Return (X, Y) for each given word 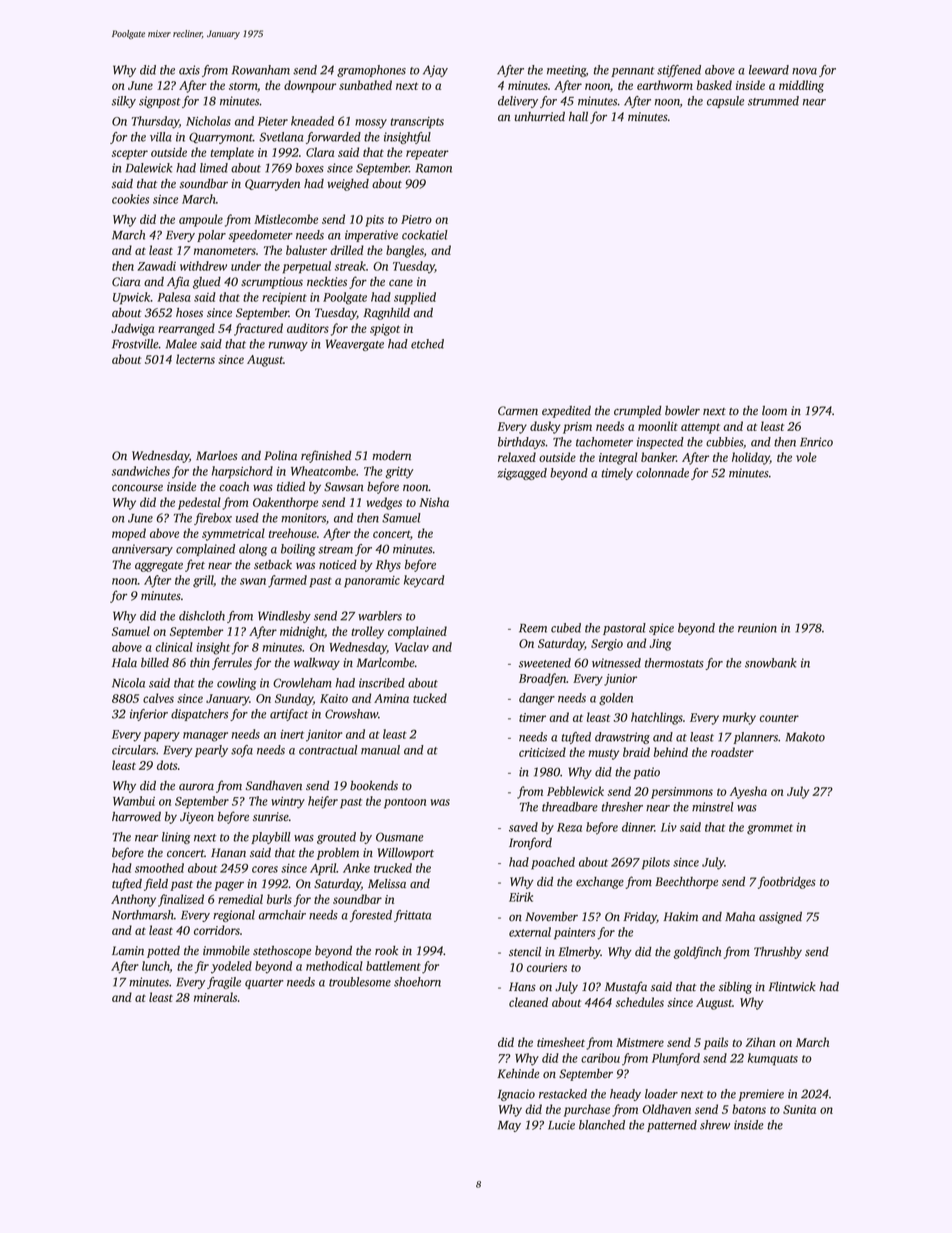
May (509, 1126)
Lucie (561, 1125)
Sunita (799, 1109)
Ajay (435, 71)
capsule (725, 102)
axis (189, 70)
